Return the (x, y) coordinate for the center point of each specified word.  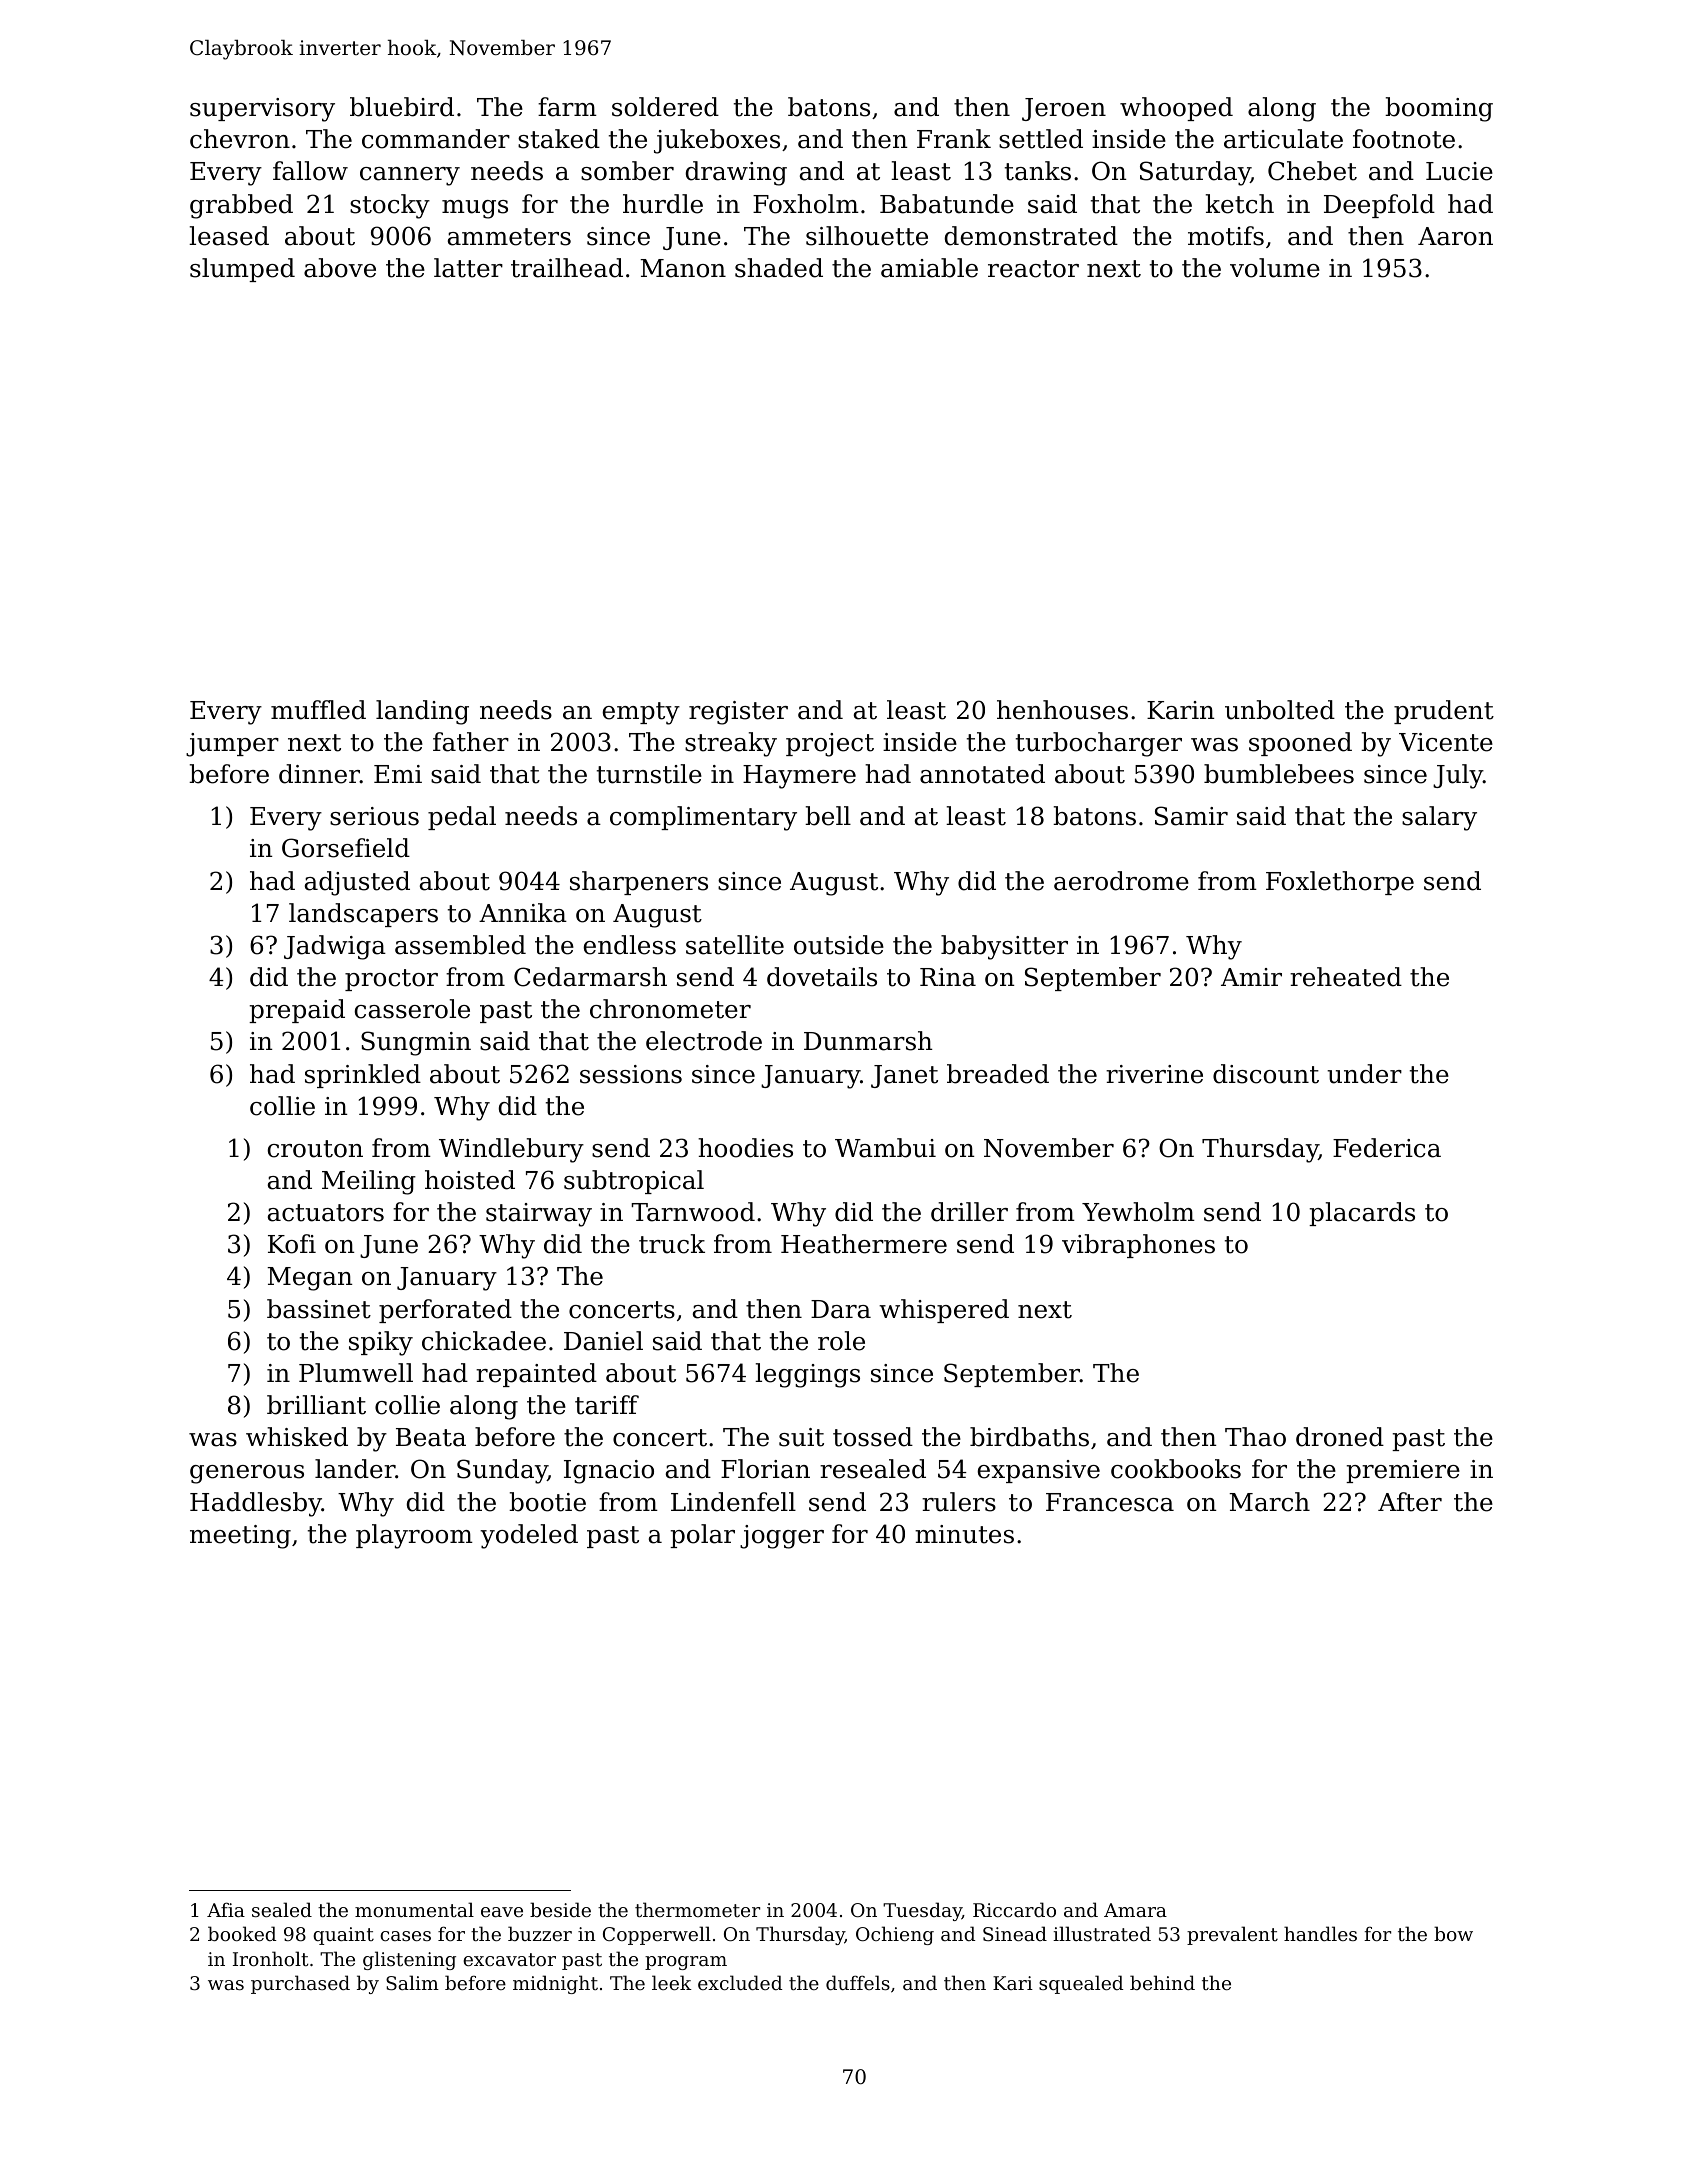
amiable (929, 268)
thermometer (697, 1909)
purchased (300, 1984)
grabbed (241, 206)
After (1410, 1502)
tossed (873, 1437)
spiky (381, 1343)
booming (1439, 109)
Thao (1255, 1437)
